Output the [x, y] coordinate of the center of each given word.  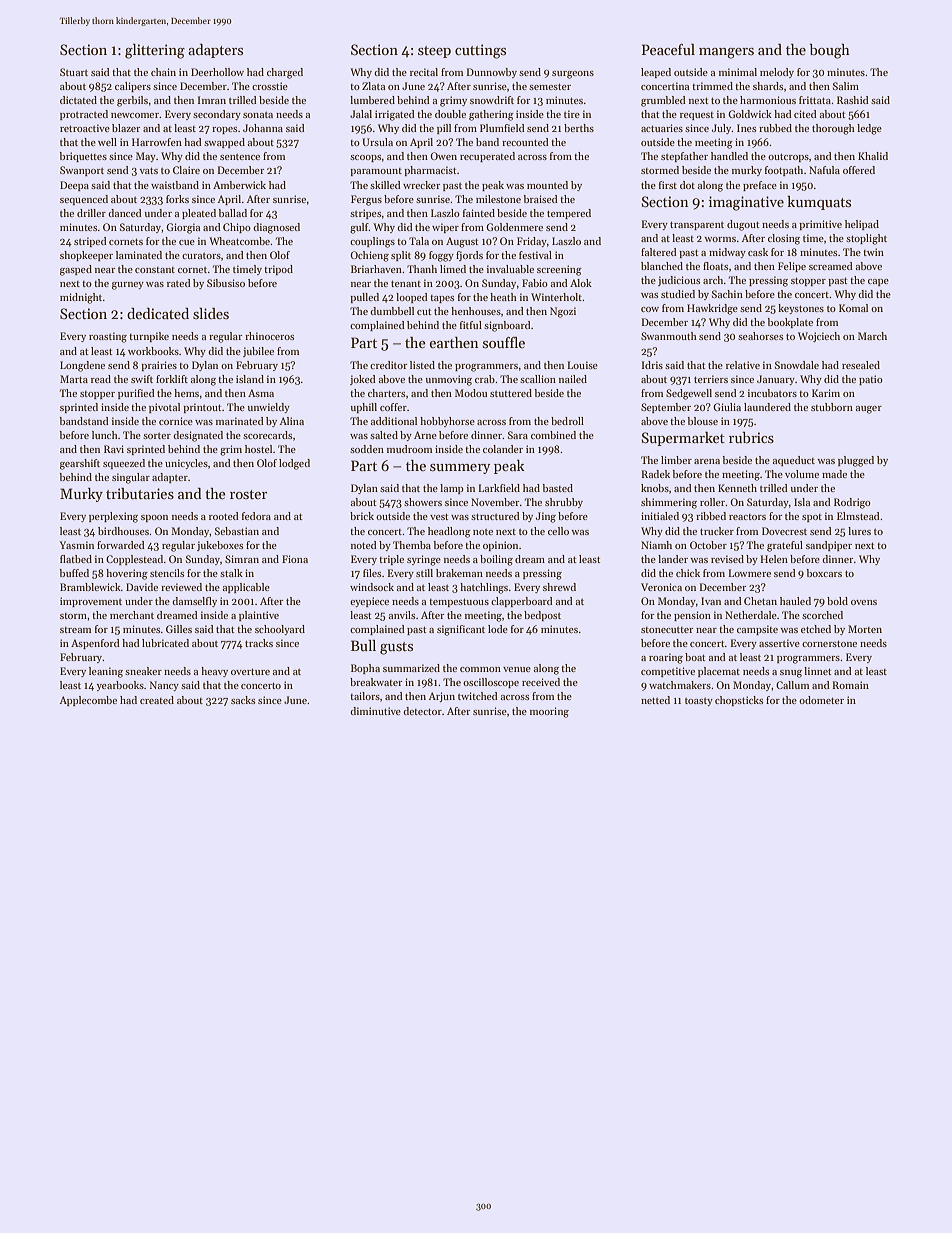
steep [434, 52]
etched [816, 629]
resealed [861, 365]
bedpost [542, 616]
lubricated [165, 643]
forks [177, 199]
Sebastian [237, 531]
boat [695, 657]
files [372, 573]
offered [859, 170]
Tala [419, 241]
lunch [105, 435]
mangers [726, 53]
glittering [155, 51]
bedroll [567, 421]
